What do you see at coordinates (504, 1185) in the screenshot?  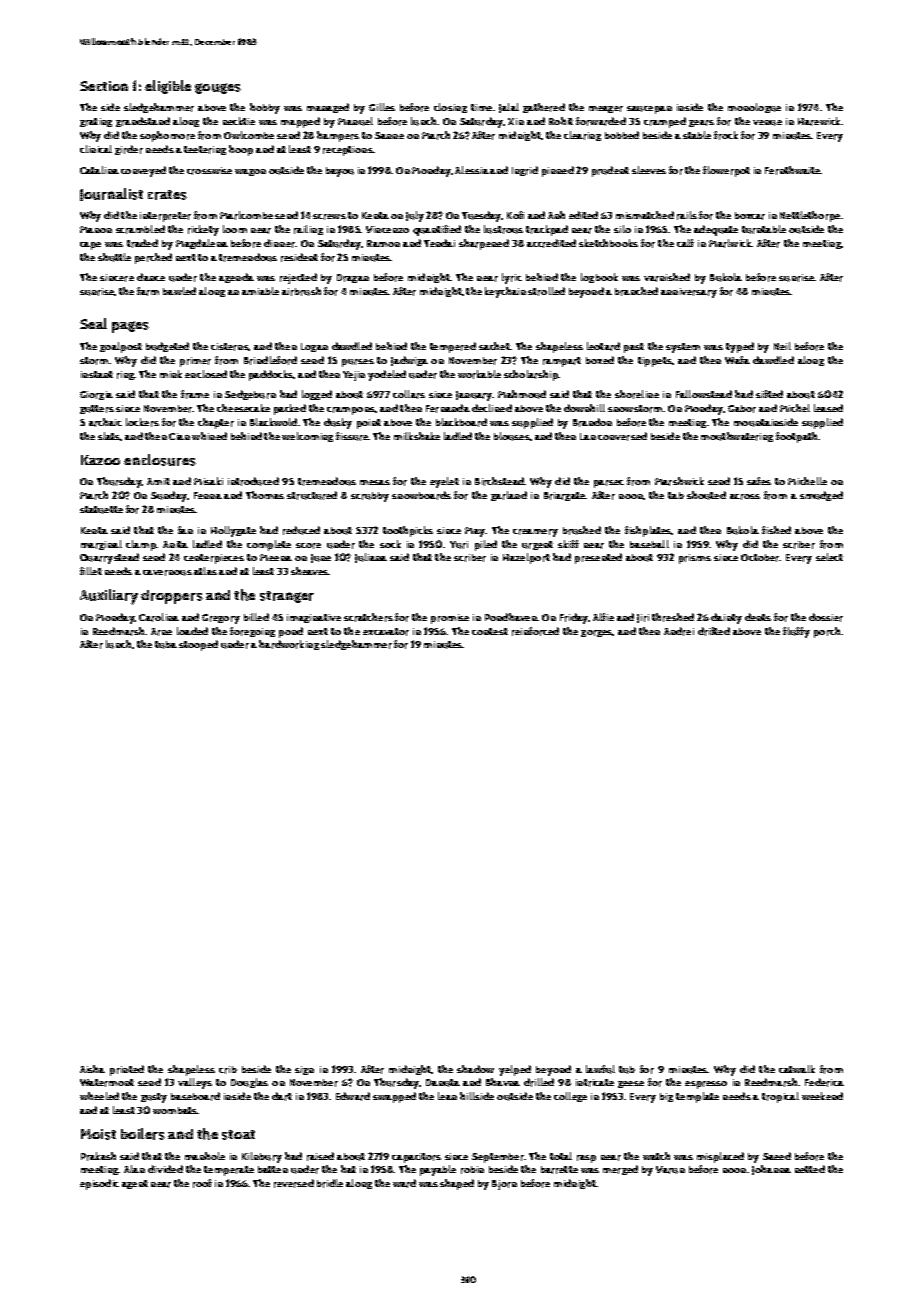 I see `Bjorn` at bounding box center [504, 1185].
